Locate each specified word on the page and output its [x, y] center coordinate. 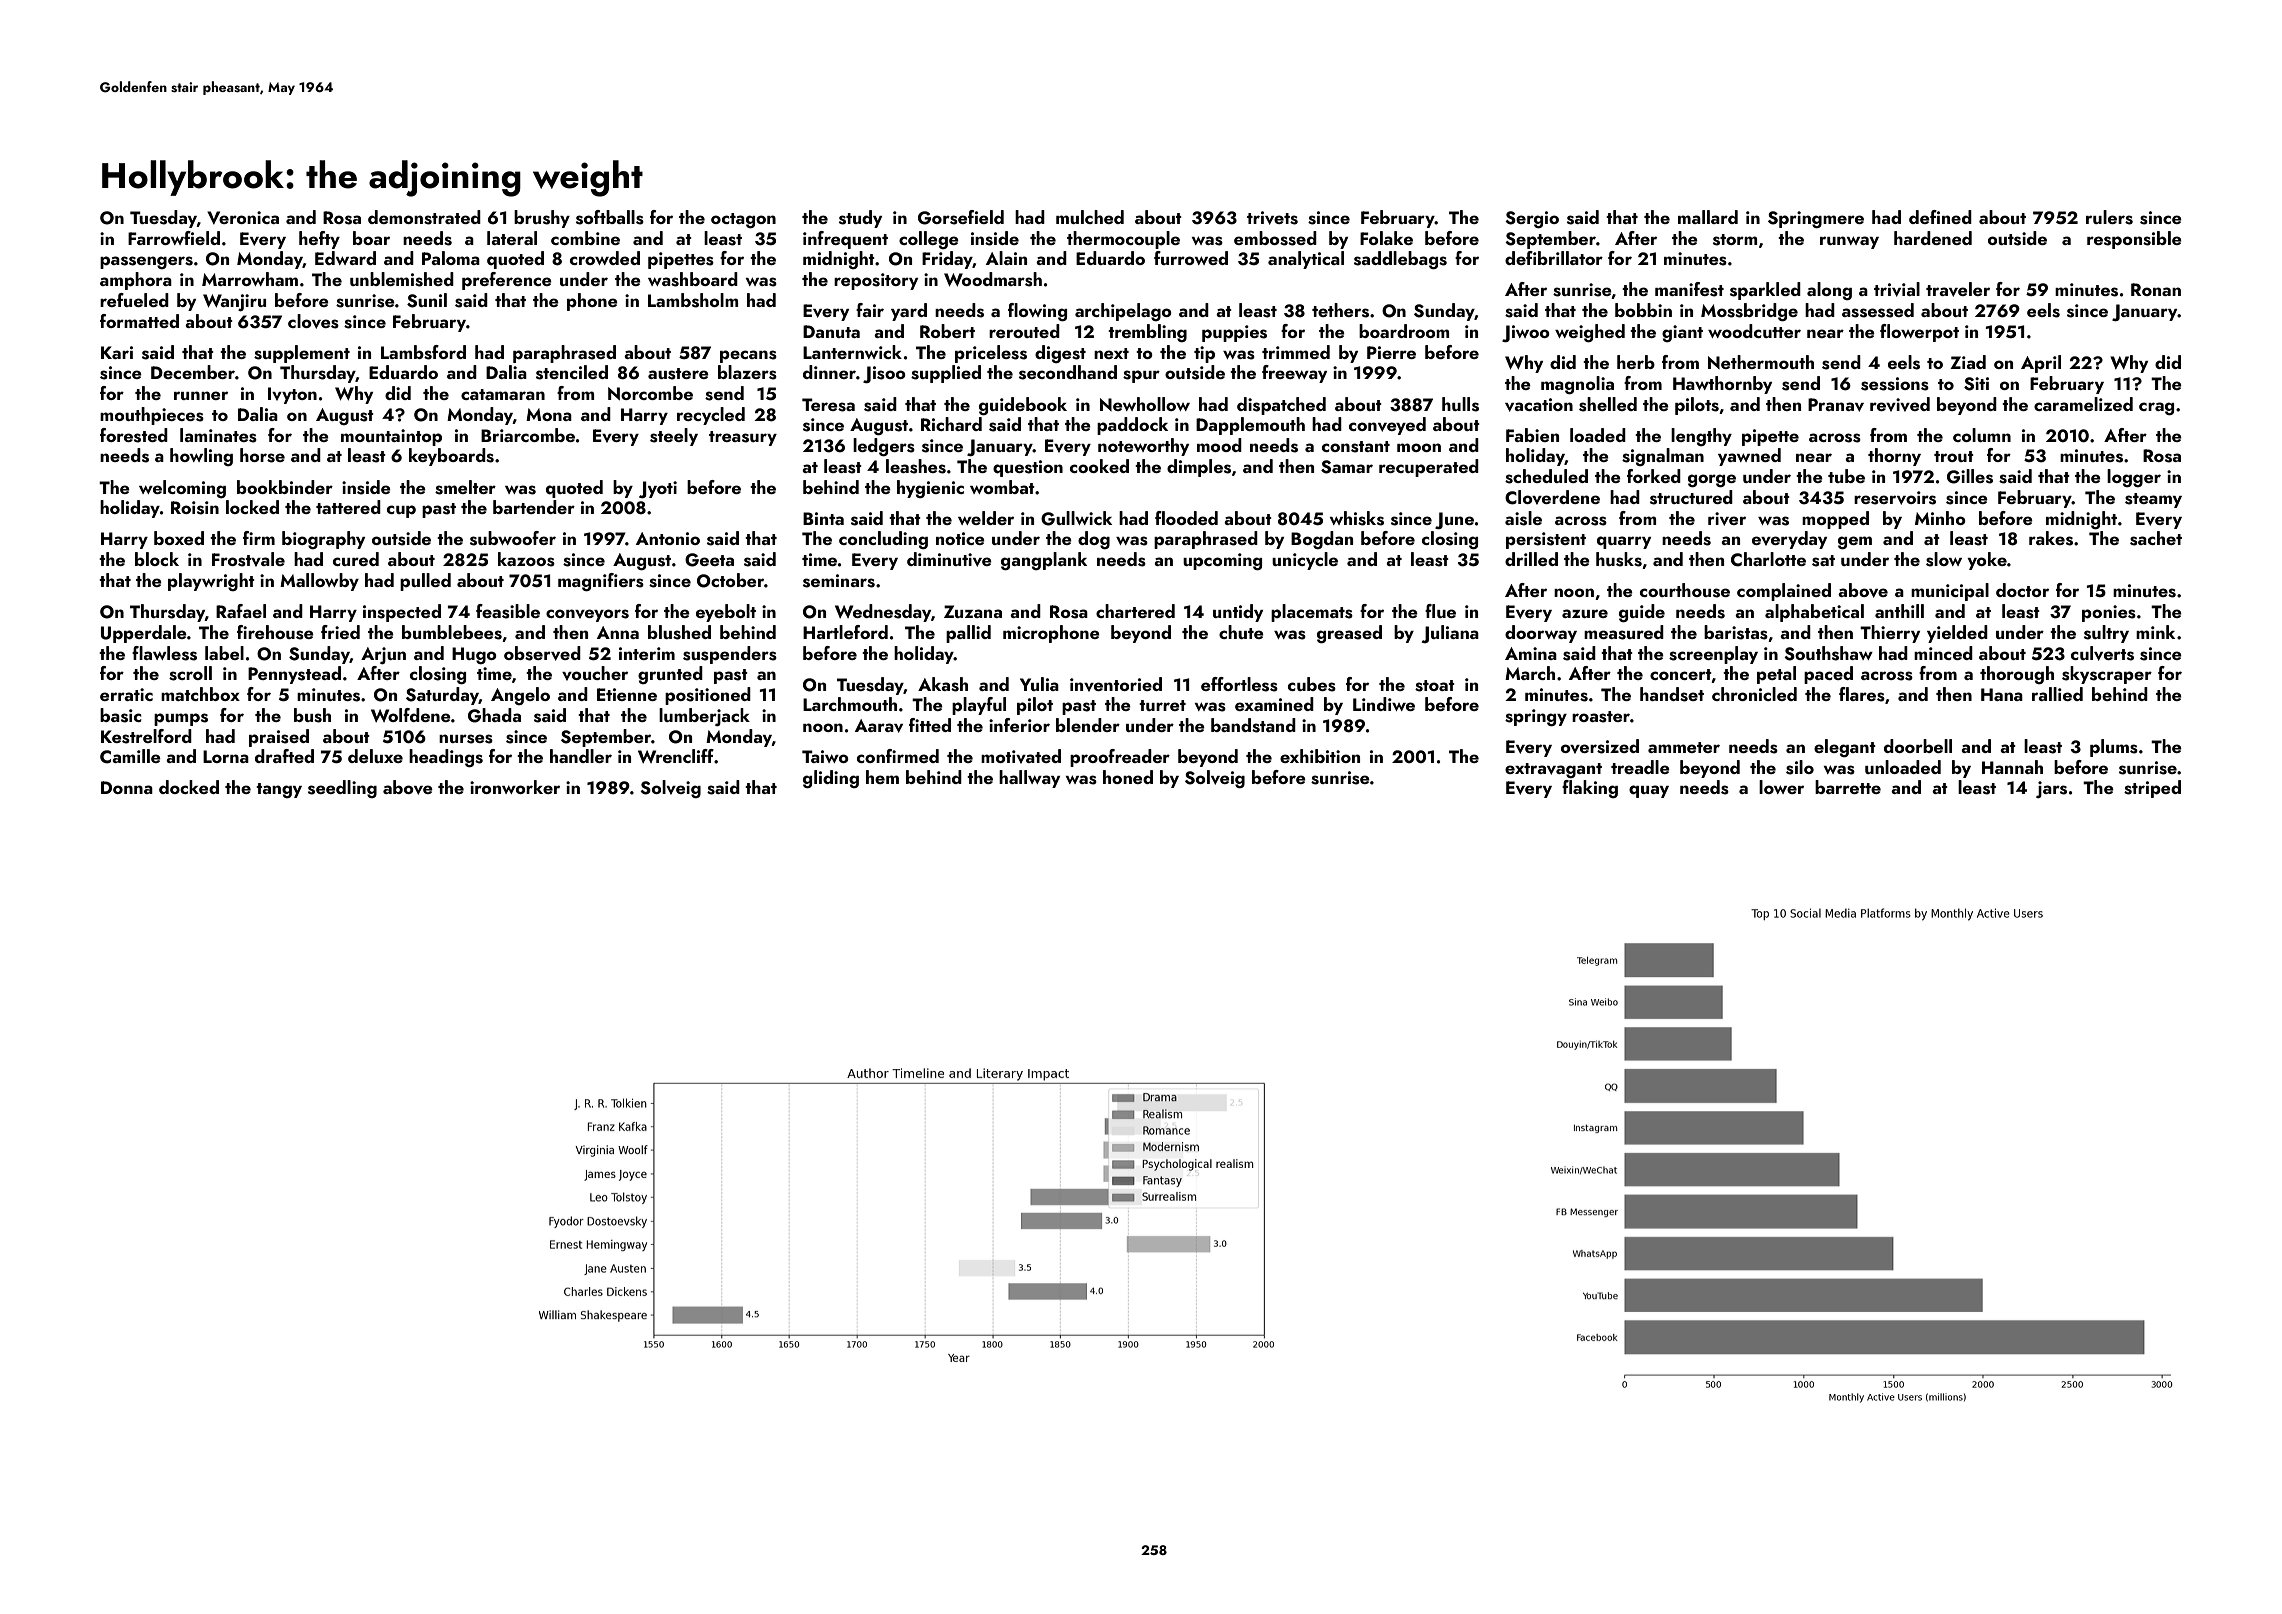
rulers [2109, 217]
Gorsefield [961, 217]
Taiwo [825, 756]
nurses [466, 739]
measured [1624, 632]
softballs [610, 217]
